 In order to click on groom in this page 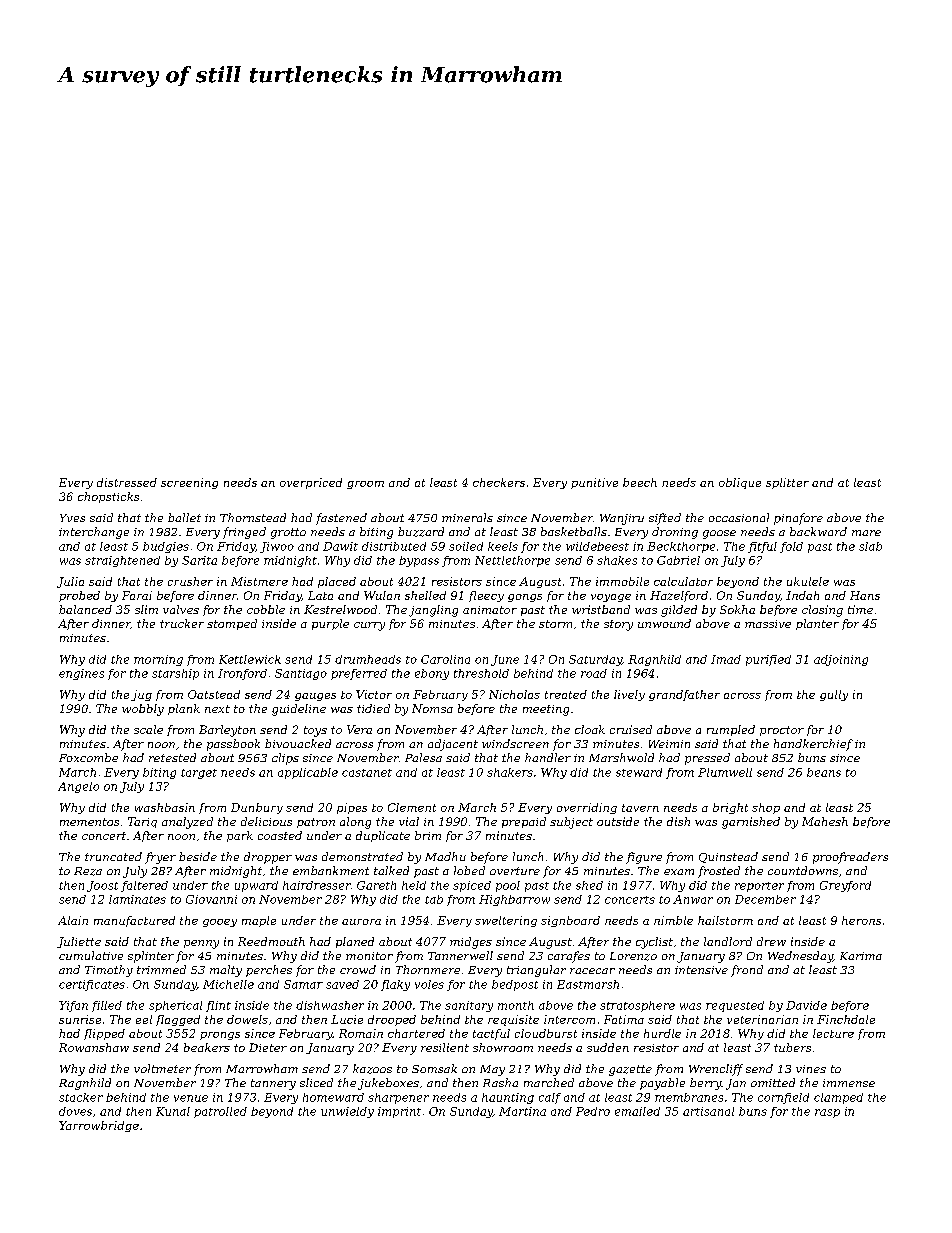, I will do `click(365, 485)`.
